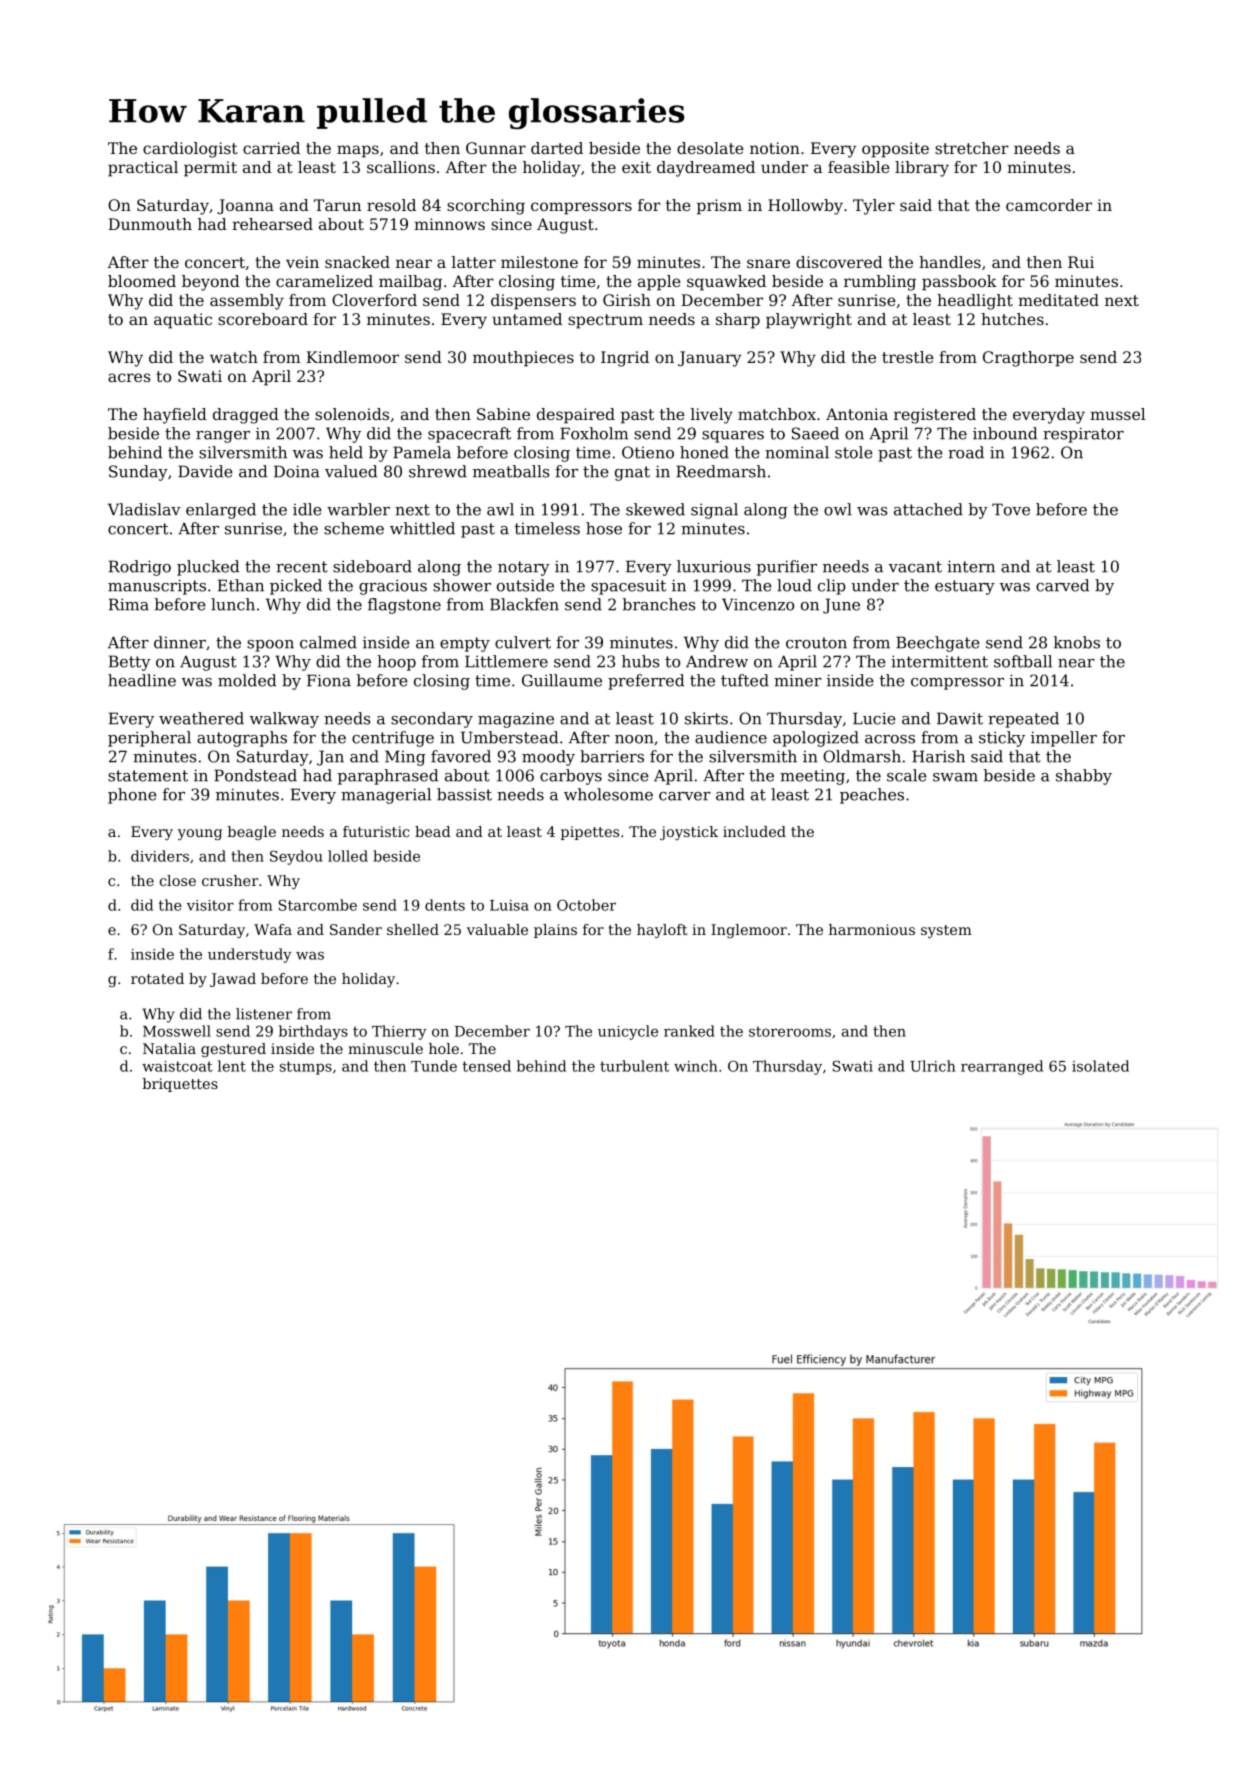 This document has height=1778, width=1257. What do you see at coordinates (1064, 739) in the document?
I see `impeller` at bounding box center [1064, 739].
